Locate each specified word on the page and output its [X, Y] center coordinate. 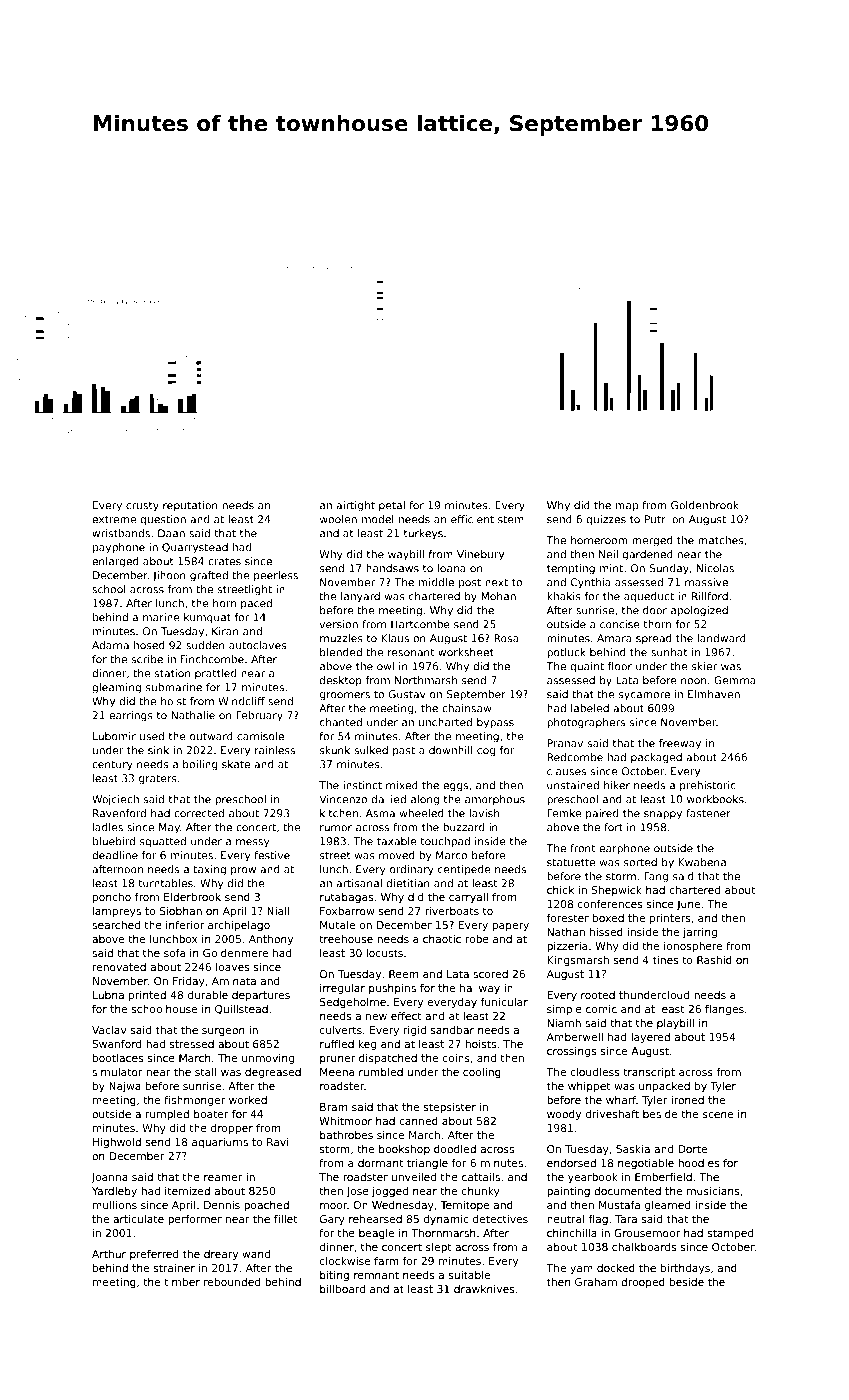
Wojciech [115, 800]
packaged [656, 758]
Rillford [710, 596]
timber [182, 1282]
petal [392, 506]
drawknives [484, 1289]
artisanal [359, 883]
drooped [643, 1283]
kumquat [207, 618]
